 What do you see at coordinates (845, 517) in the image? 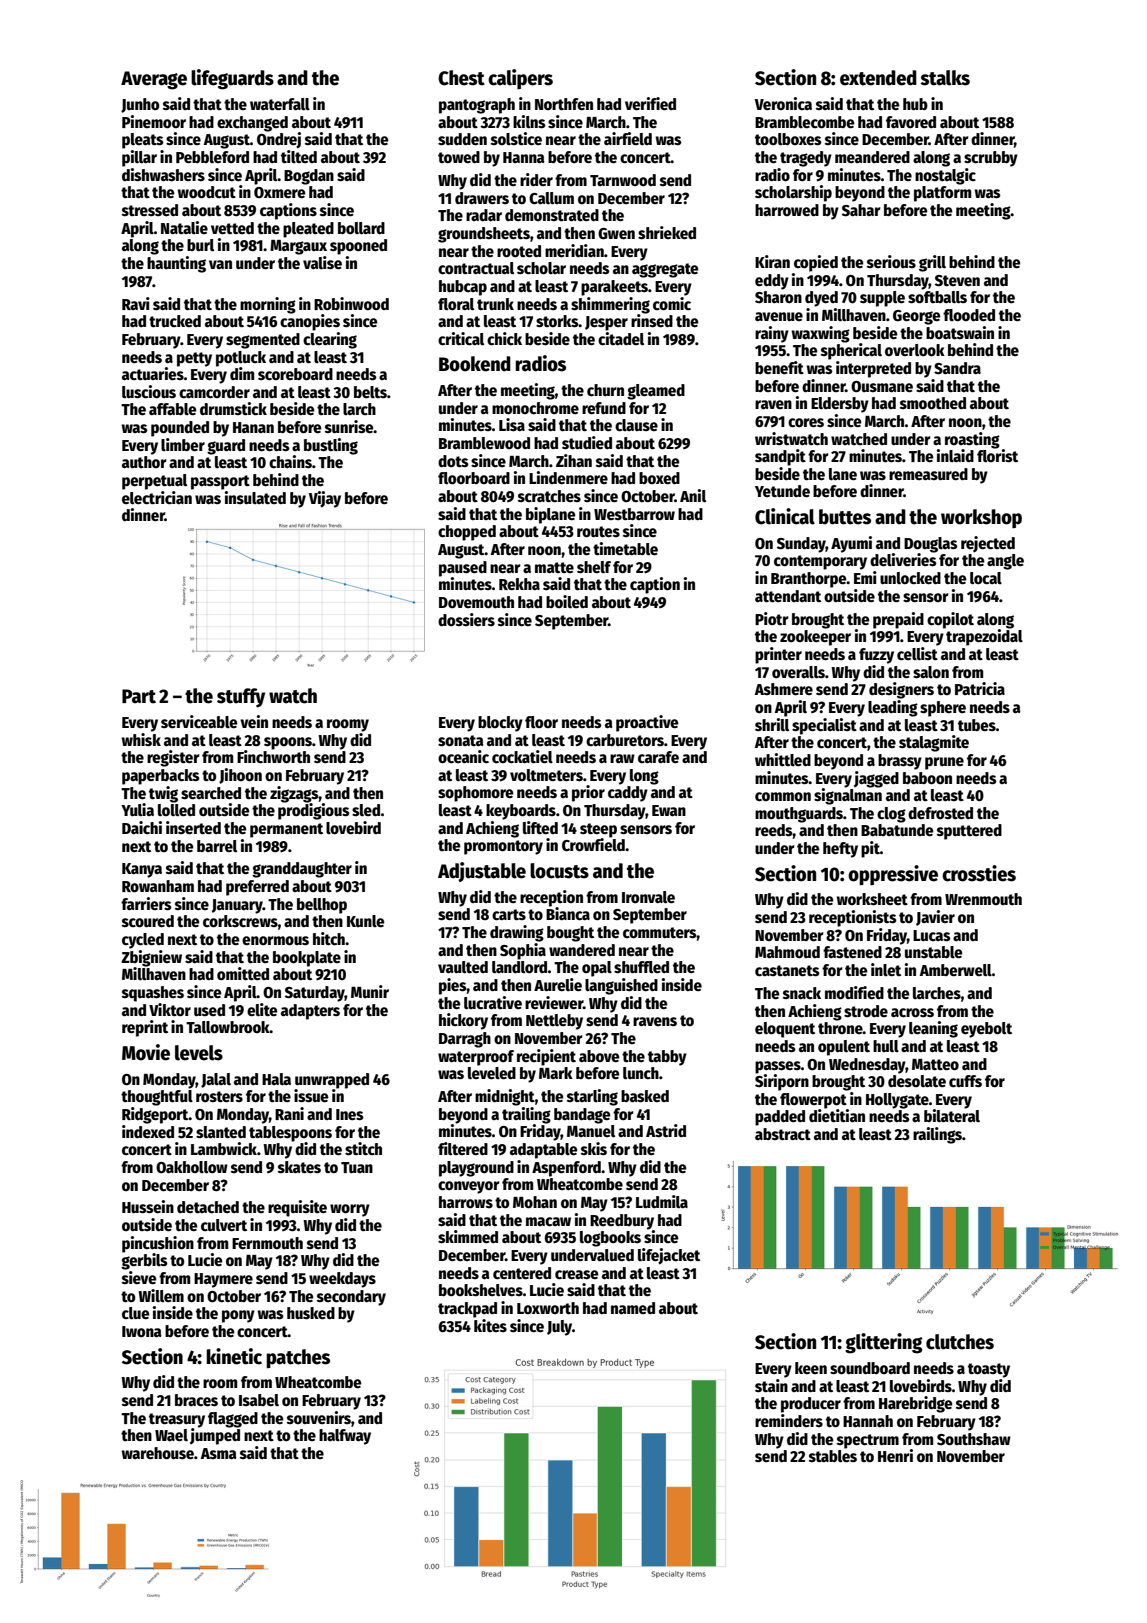
I see `buttes` at bounding box center [845, 517].
